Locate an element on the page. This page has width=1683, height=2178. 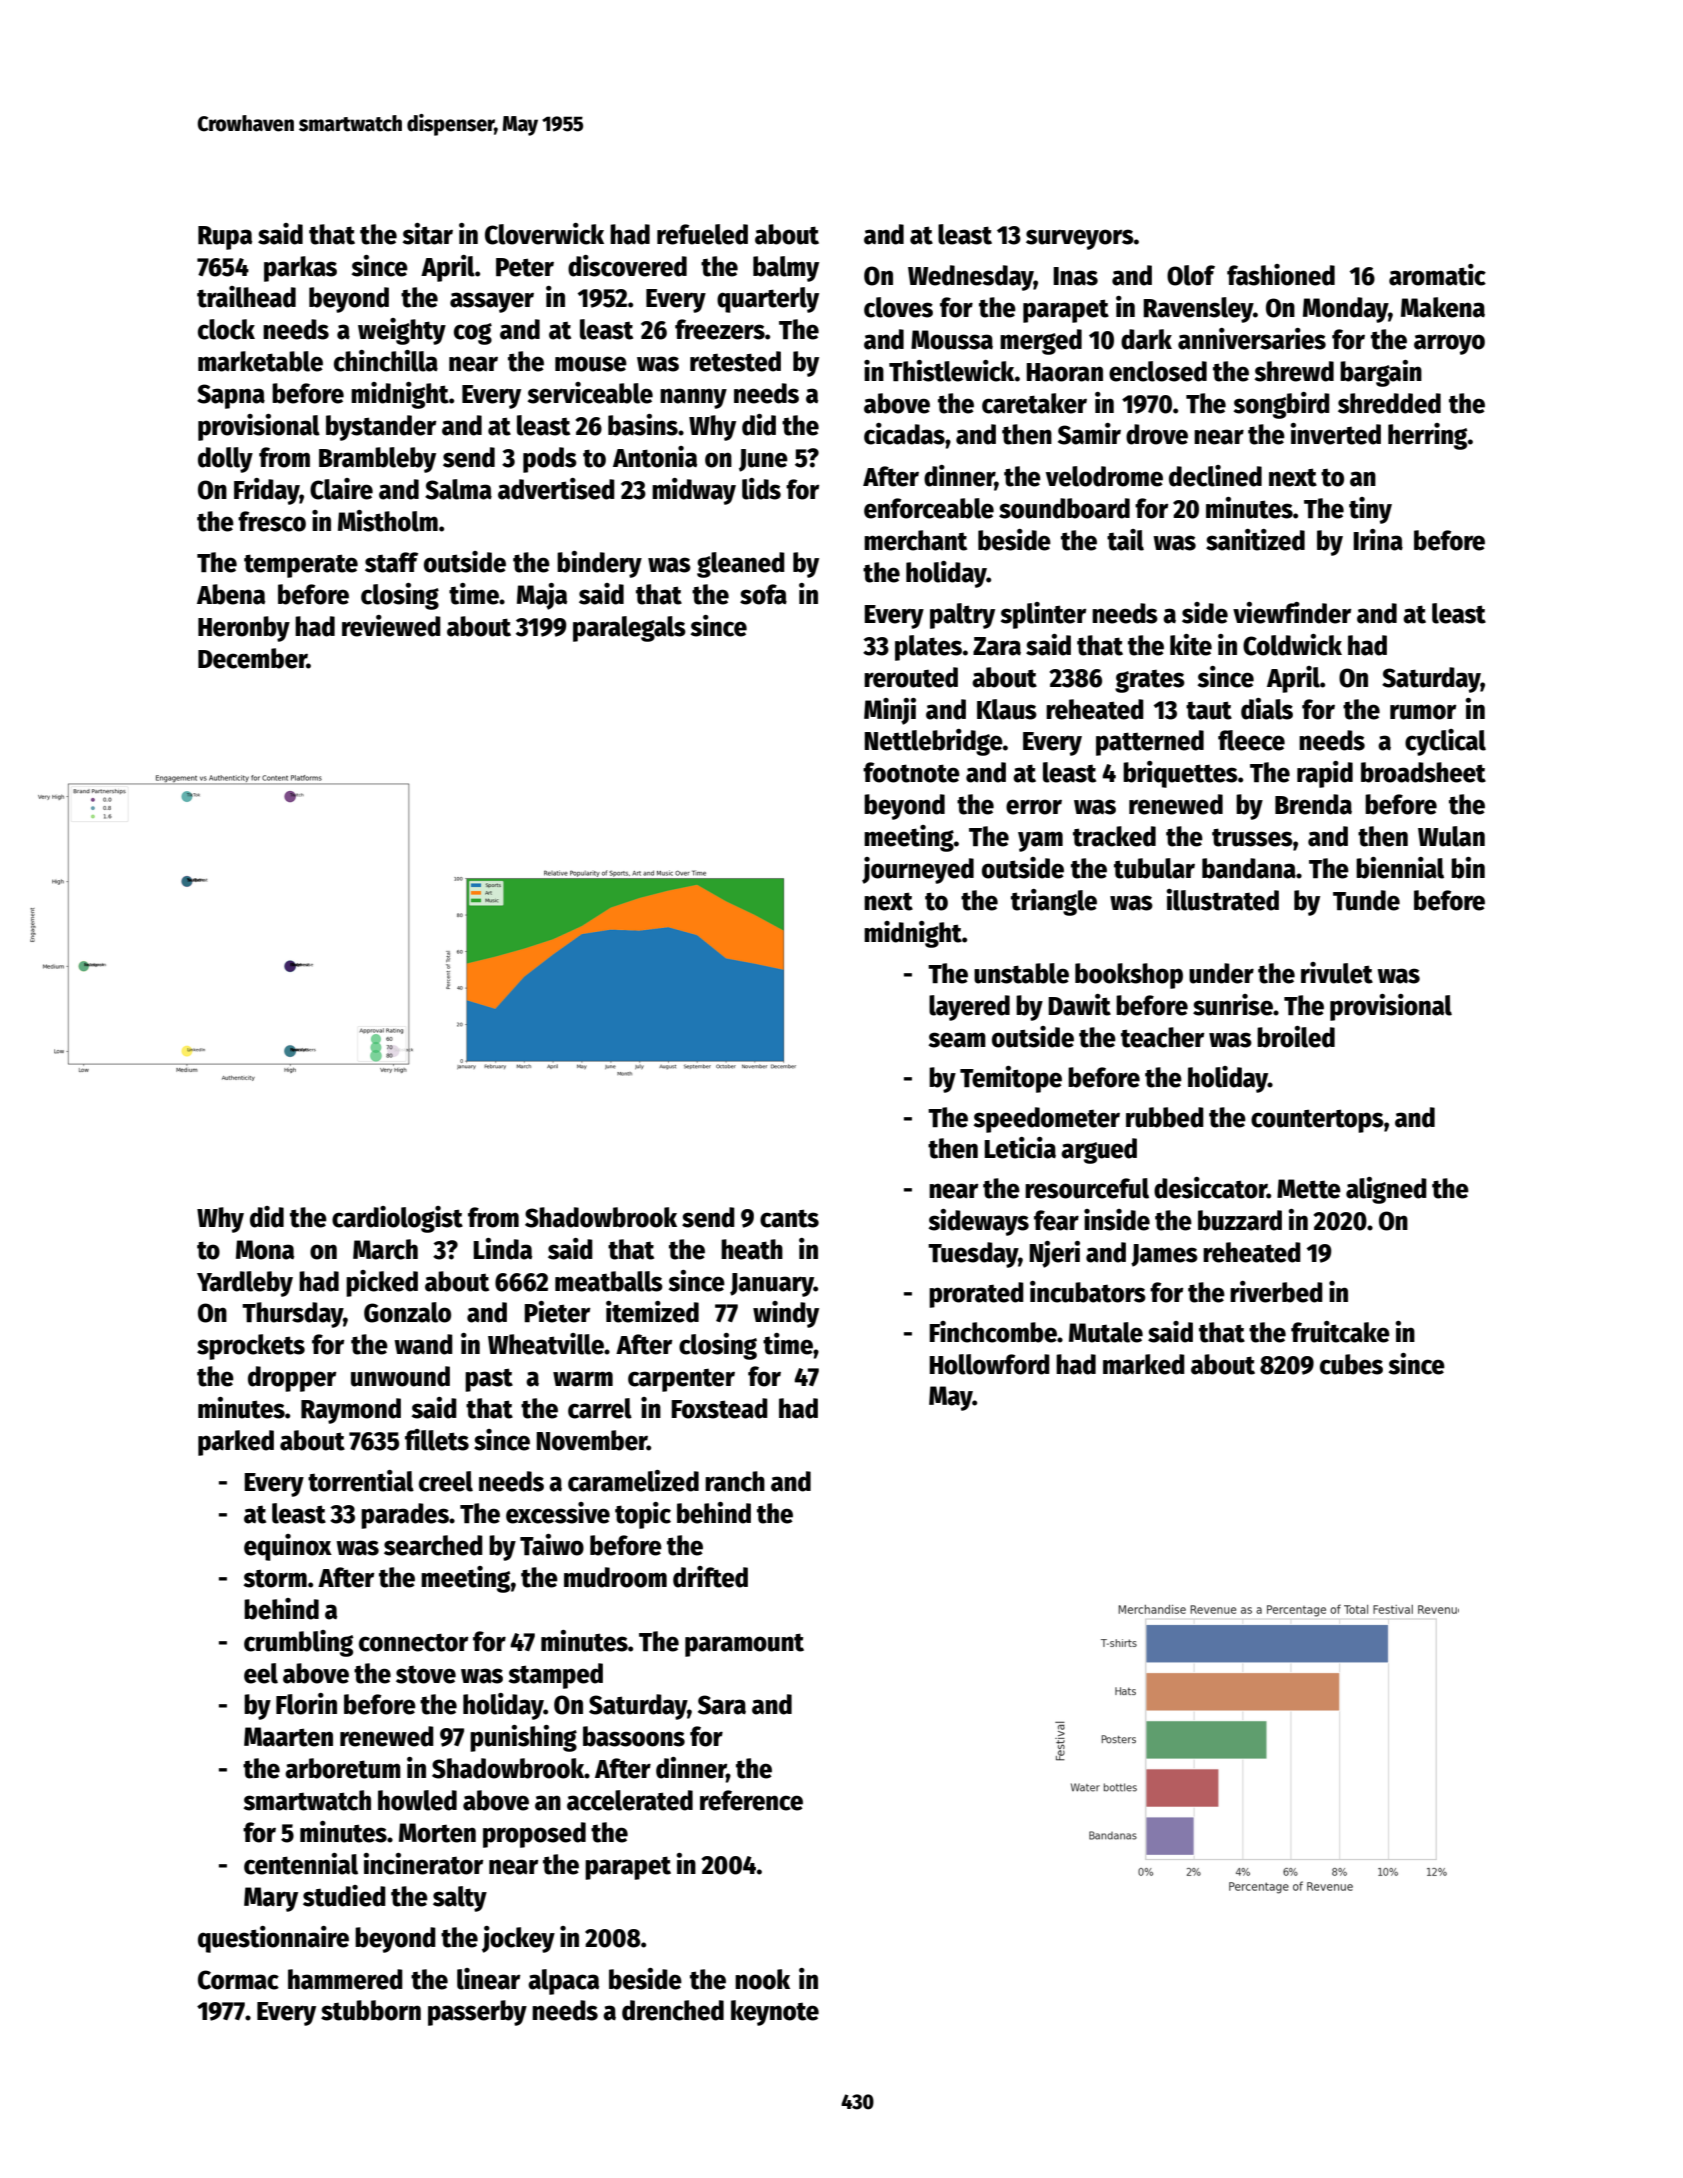
surveyors is located at coordinates (1080, 239).
